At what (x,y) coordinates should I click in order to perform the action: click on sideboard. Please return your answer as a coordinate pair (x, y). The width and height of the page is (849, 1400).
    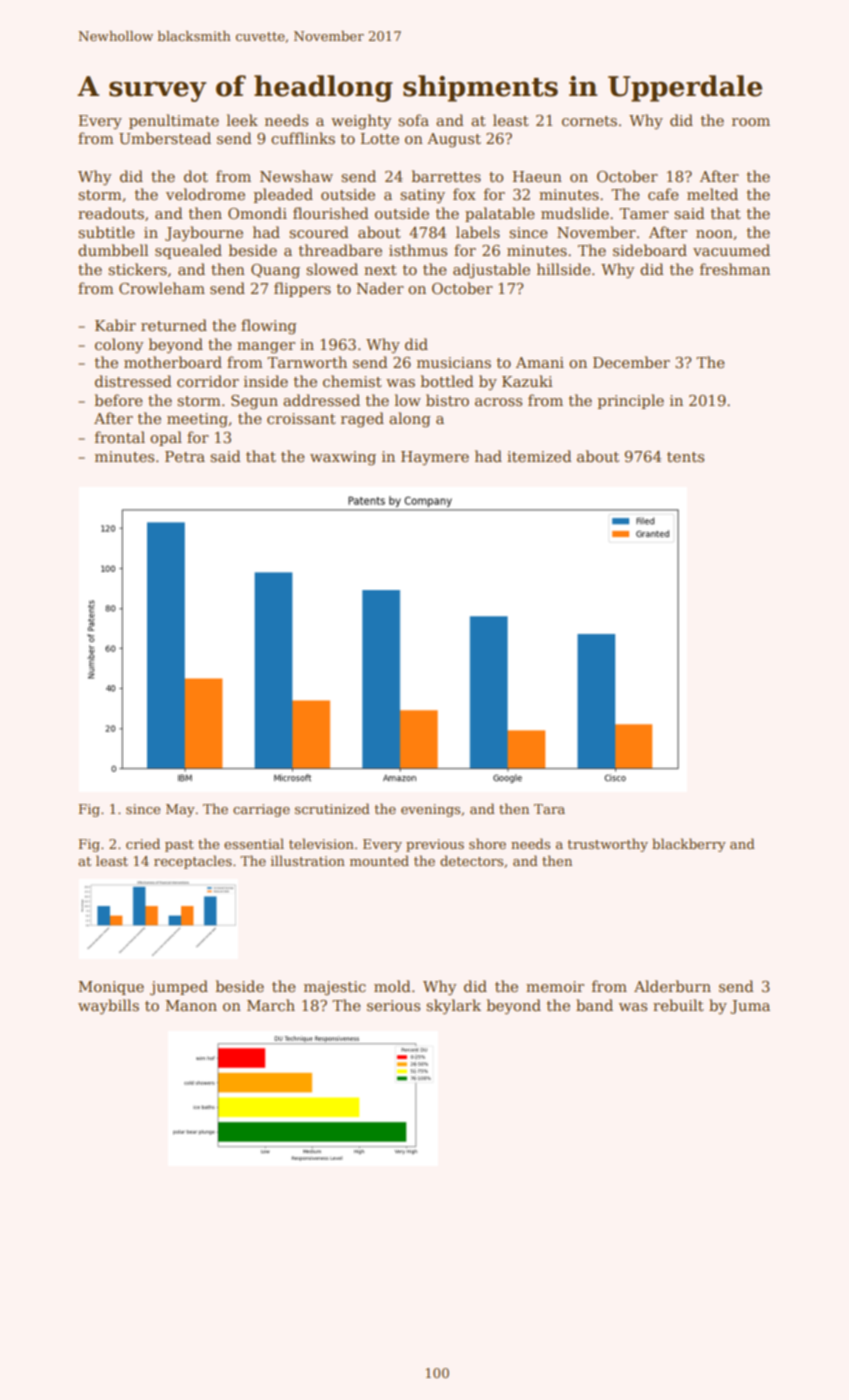
    Looking at the image, I should click on (650, 250).
